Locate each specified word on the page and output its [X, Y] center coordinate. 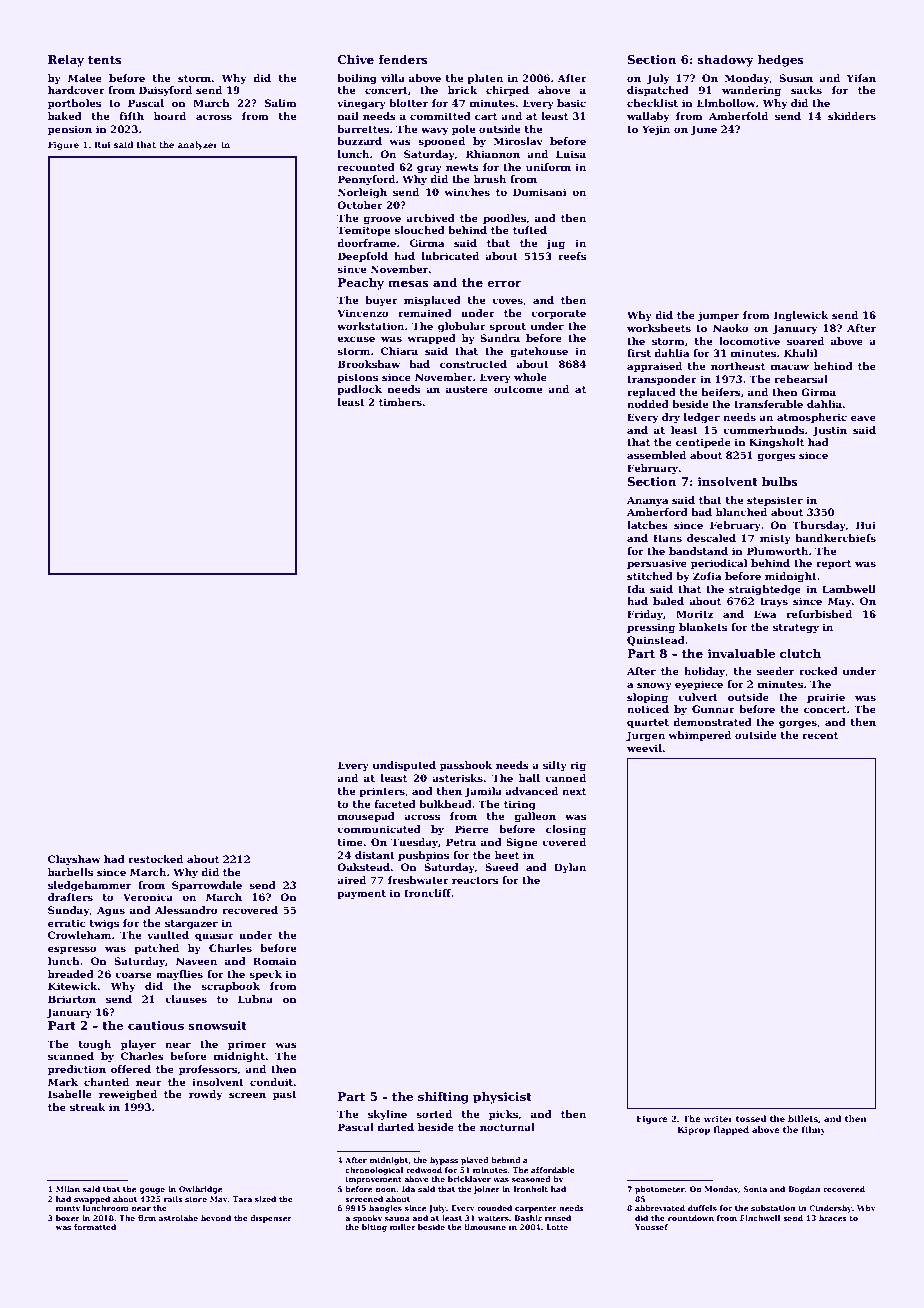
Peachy [361, 284]
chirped [507, 91]
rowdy [205, 1095]
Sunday [68, 911]
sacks [806, 90]
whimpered [700, 736]
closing [566, 830]
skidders [852, 116]
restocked [155, 859]
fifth [132, 116]
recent [820, 735]
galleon [535, 817]
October [360, 205]
